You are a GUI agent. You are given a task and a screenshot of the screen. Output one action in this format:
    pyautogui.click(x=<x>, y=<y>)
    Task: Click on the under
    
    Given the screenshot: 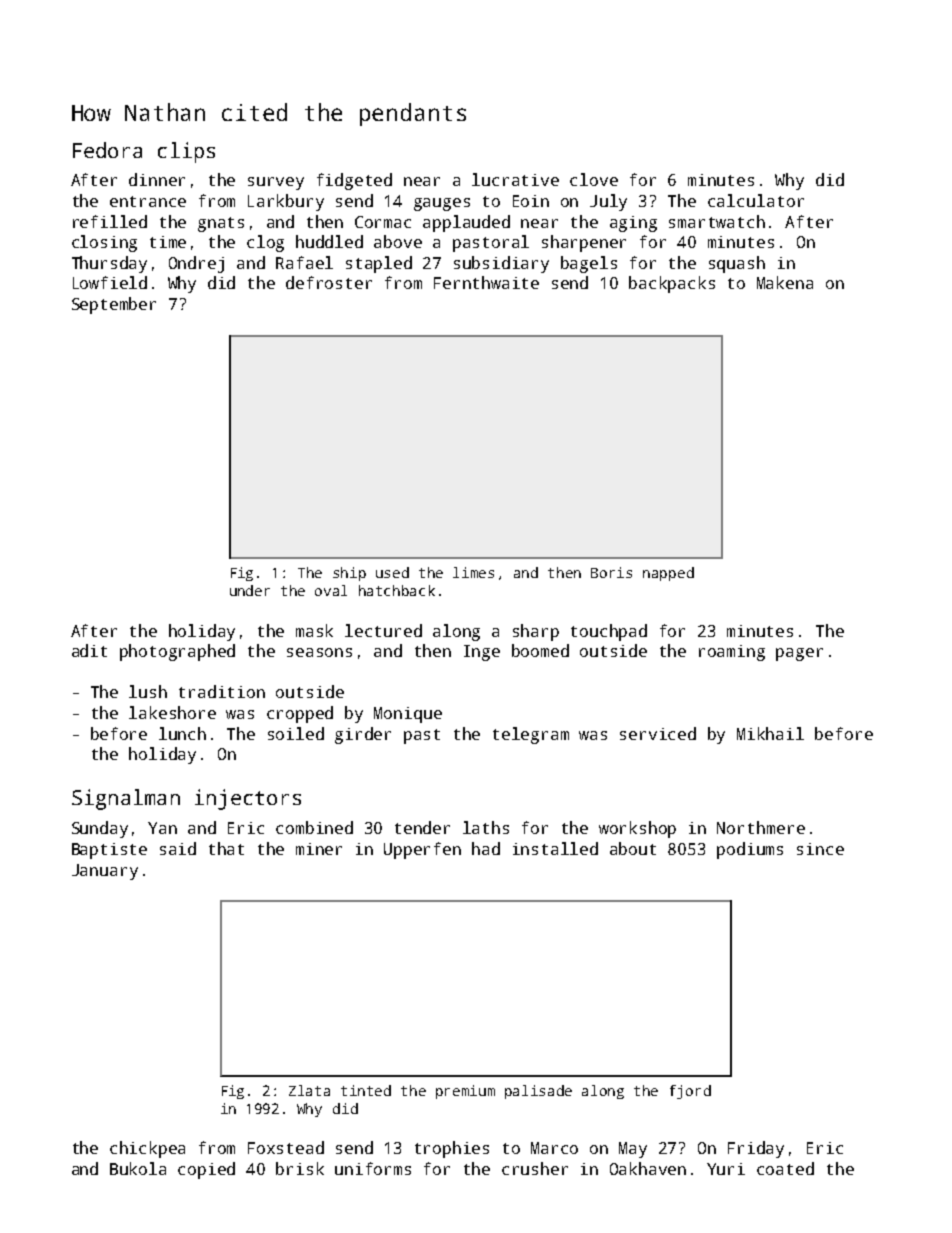 What is the action you would take?
    pyautogui.click(x=250, y=590)
